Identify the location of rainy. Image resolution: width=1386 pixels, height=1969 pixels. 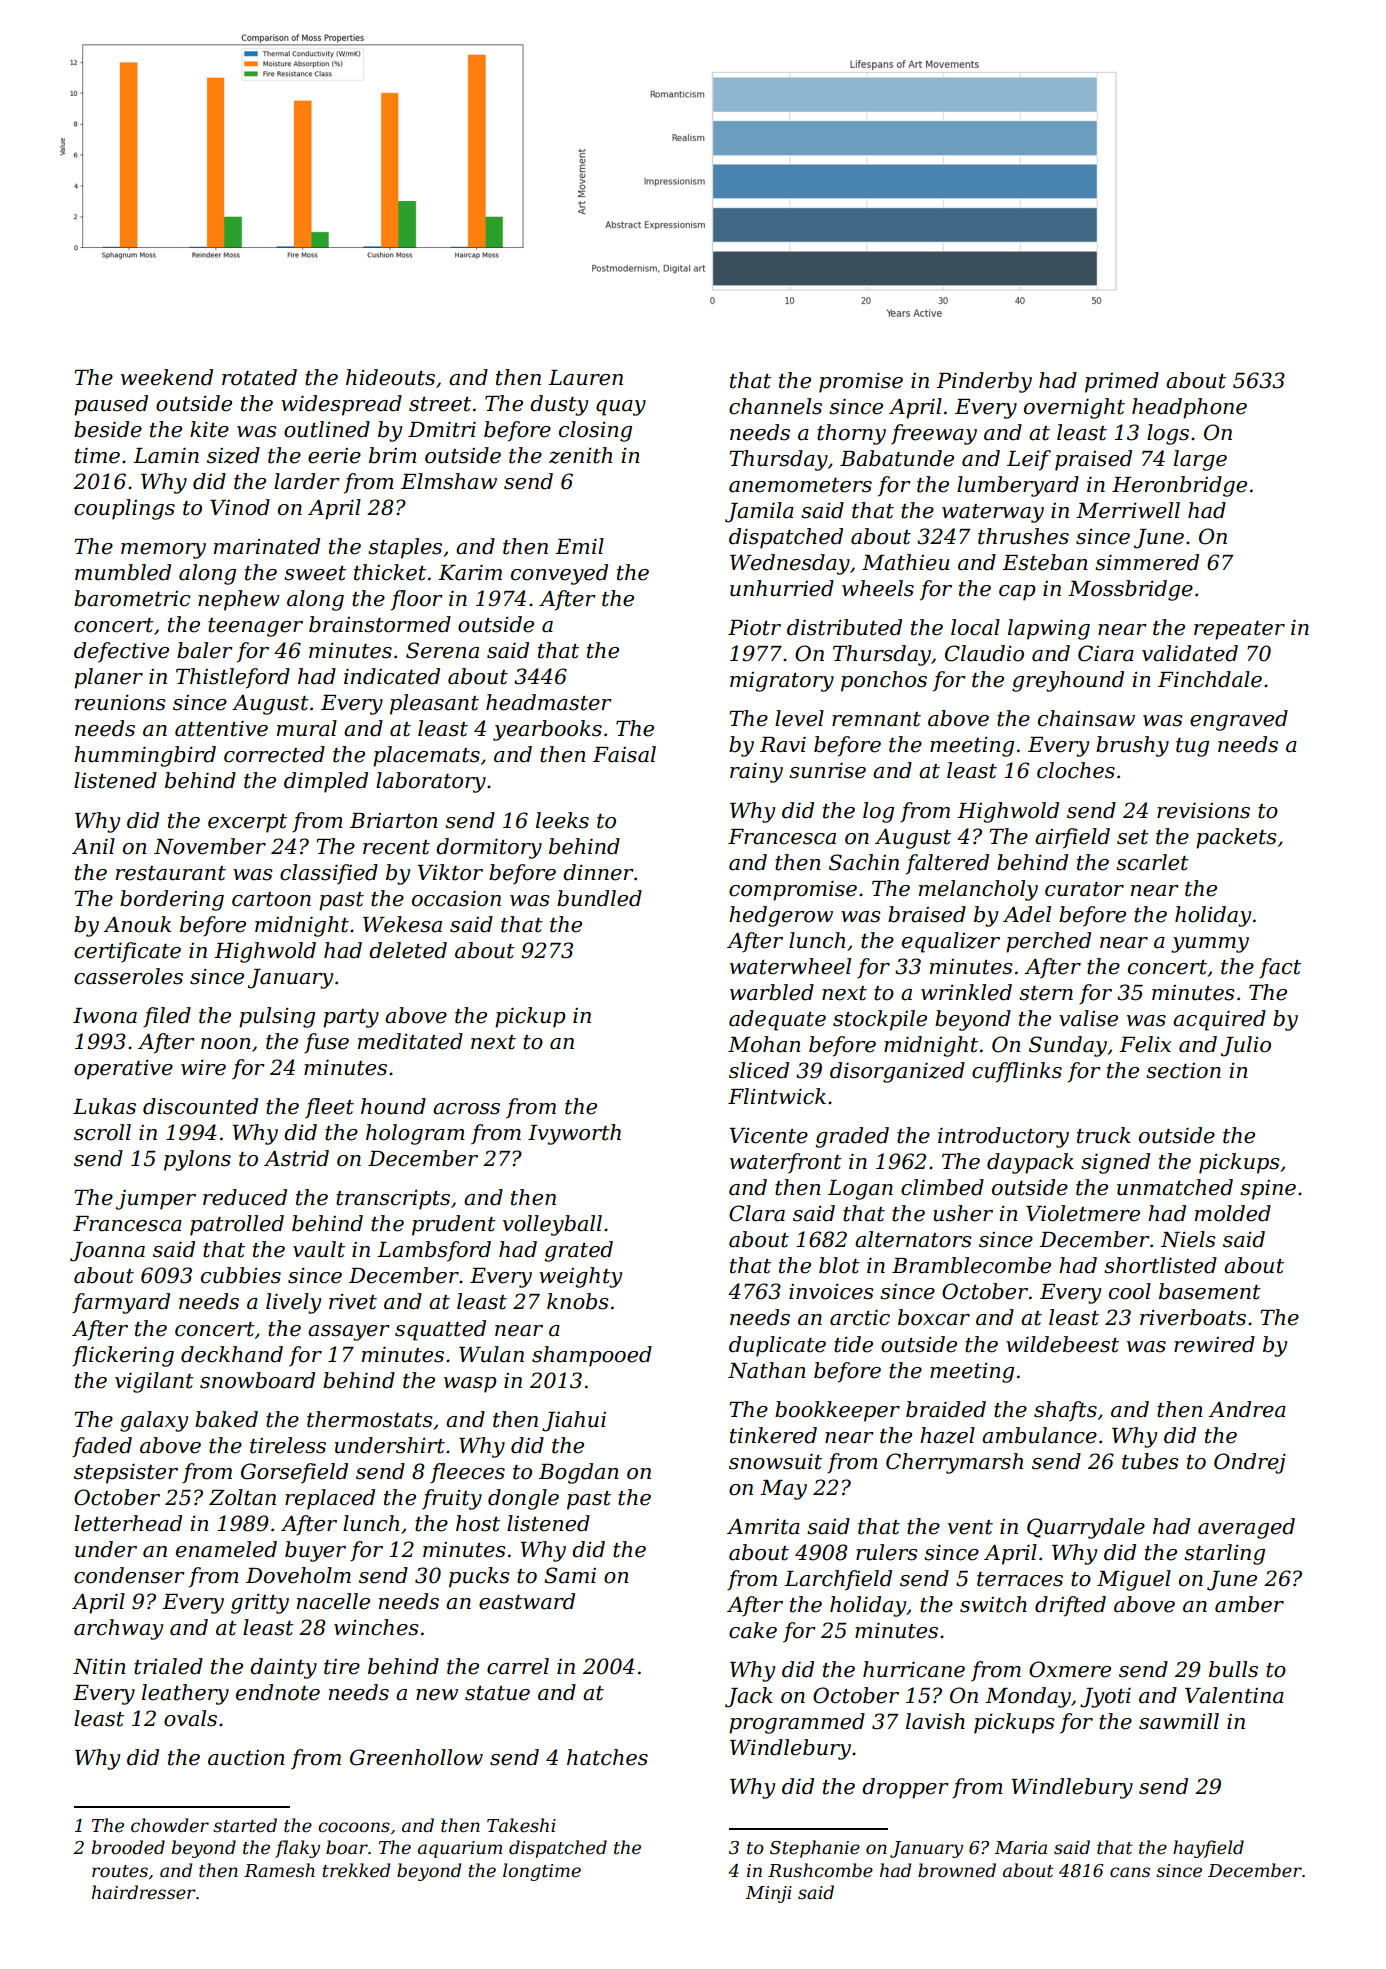
(756, 772).
